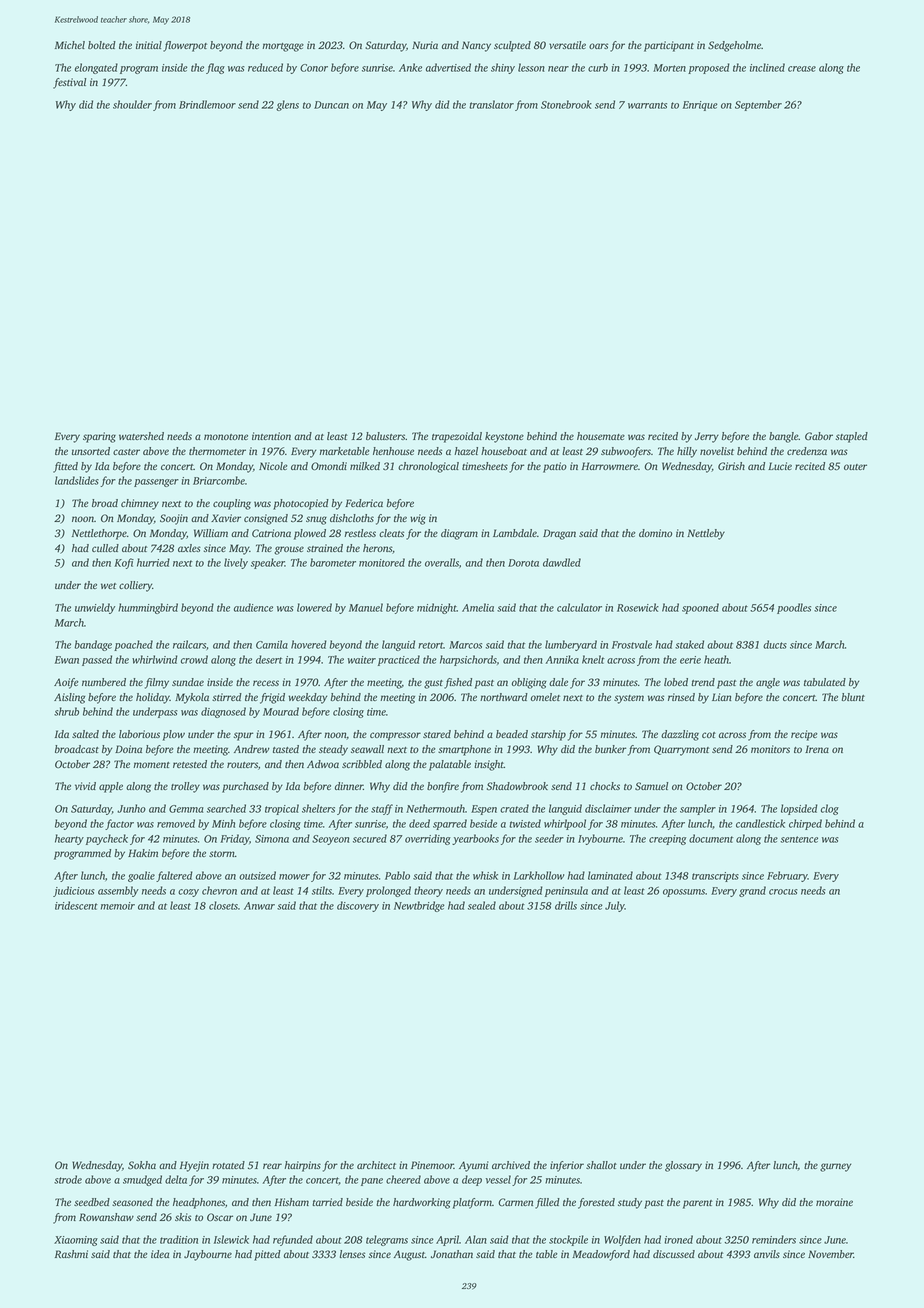 The width and height of the screenshot is (924, 1308). What do you see at coordinates (834, 1202) in the screenshot?
I see `moraine` at bounding box center [834, 1202].
